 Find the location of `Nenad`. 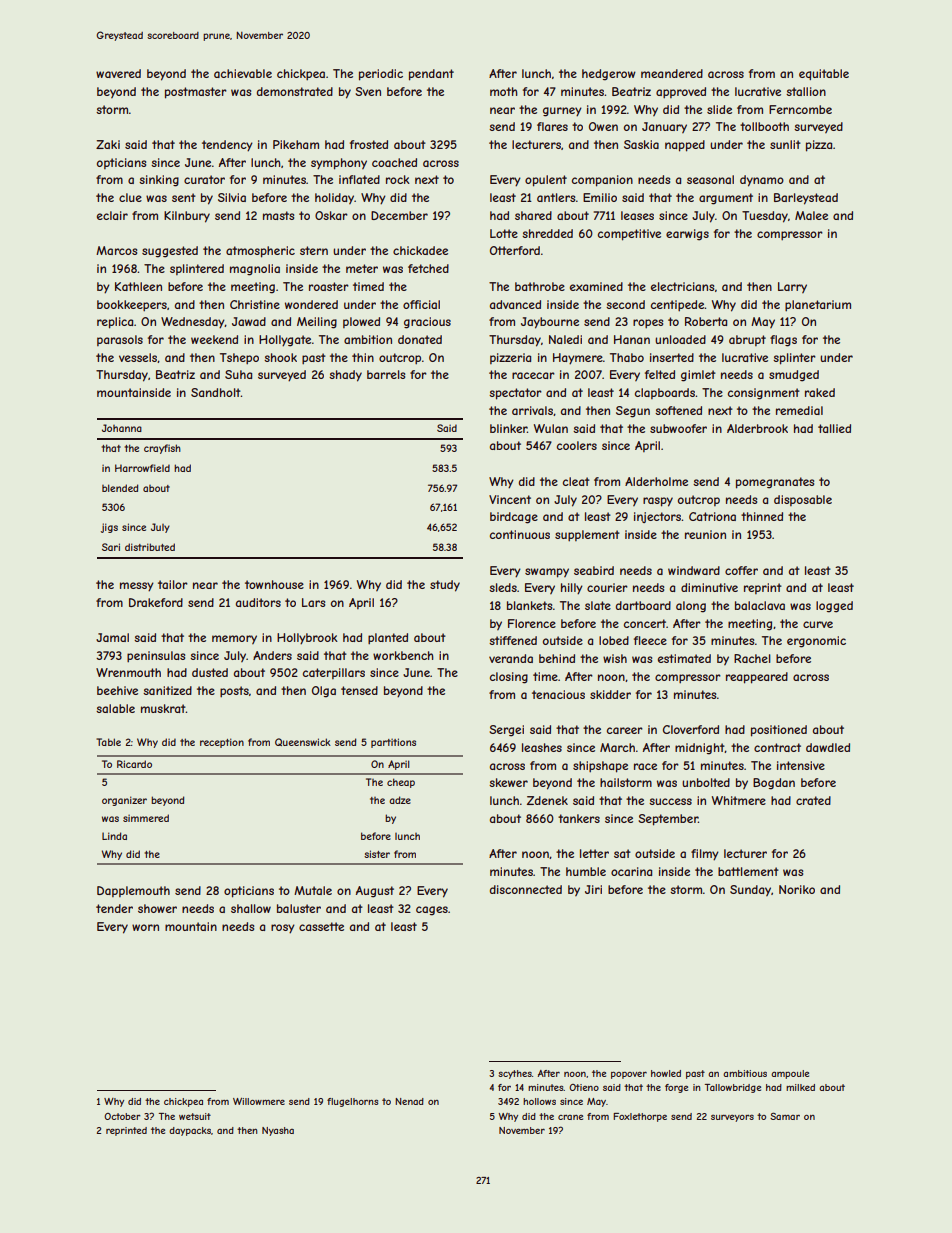

Nenad is located at coordinates (409, 1101).
